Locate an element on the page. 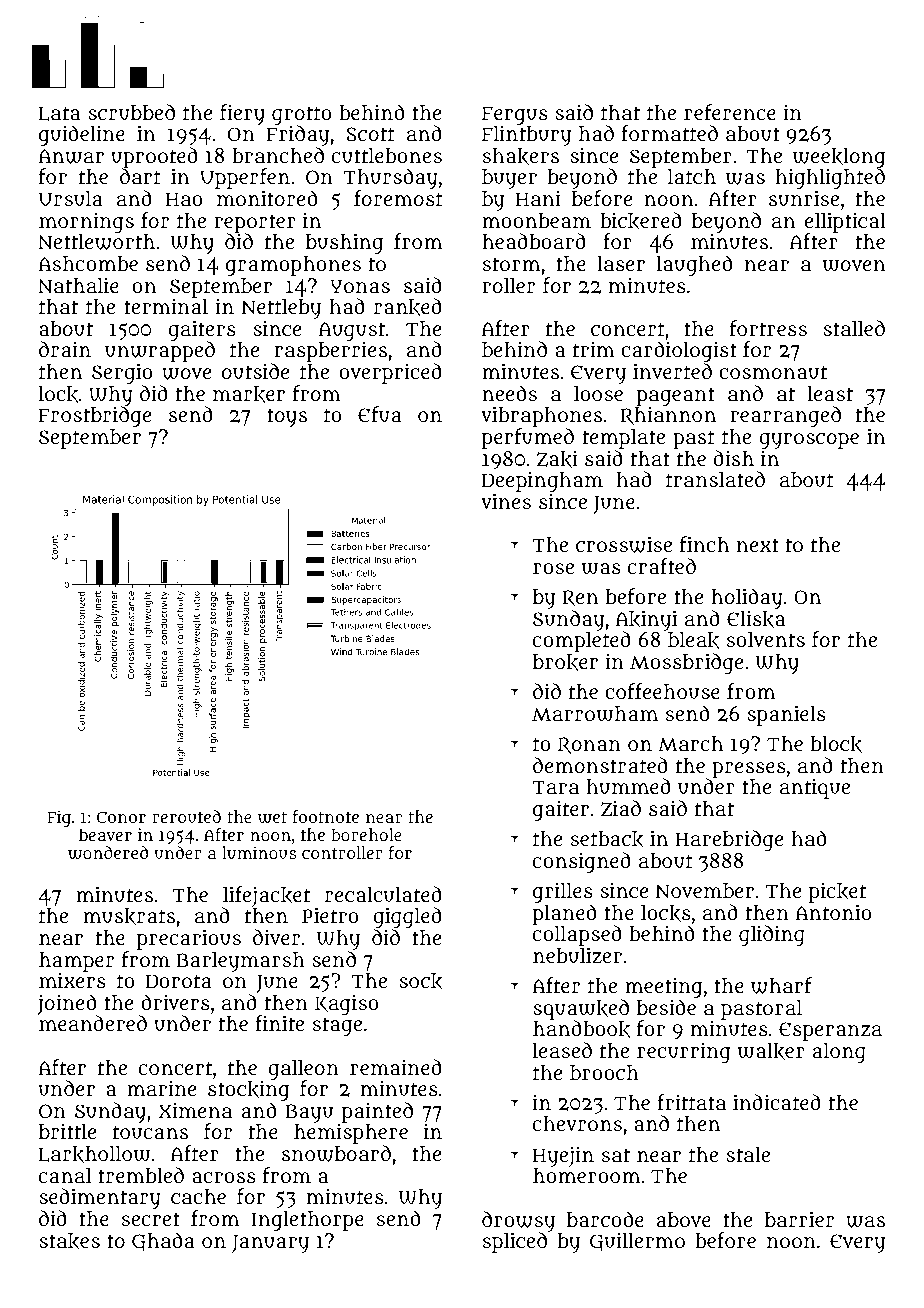 Image resolution: width=924 pixels, height=1308 pixels. scrubbed is located at coordinates (131, 112).
